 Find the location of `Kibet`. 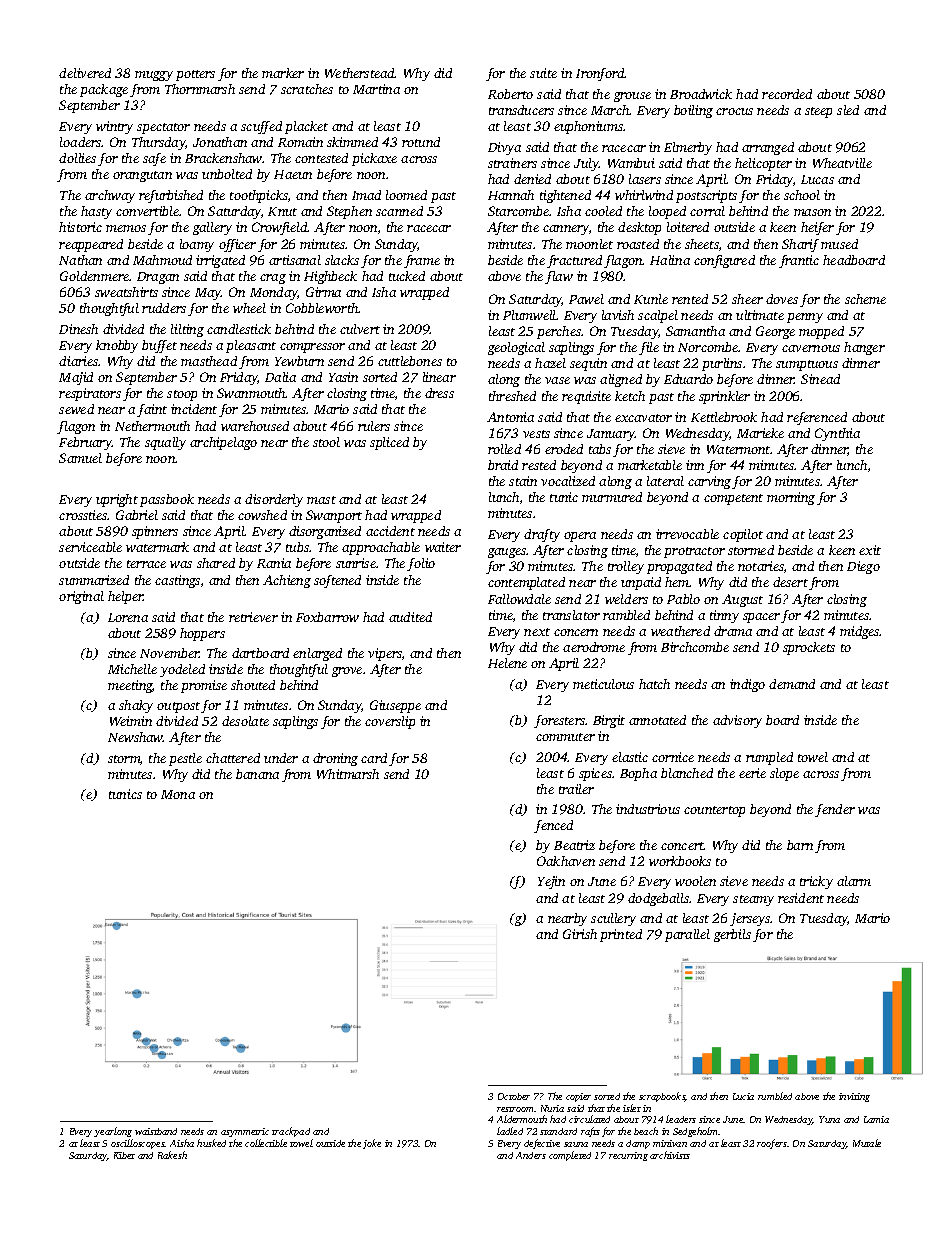

Kibet is located at coordinates (124, 1155).
